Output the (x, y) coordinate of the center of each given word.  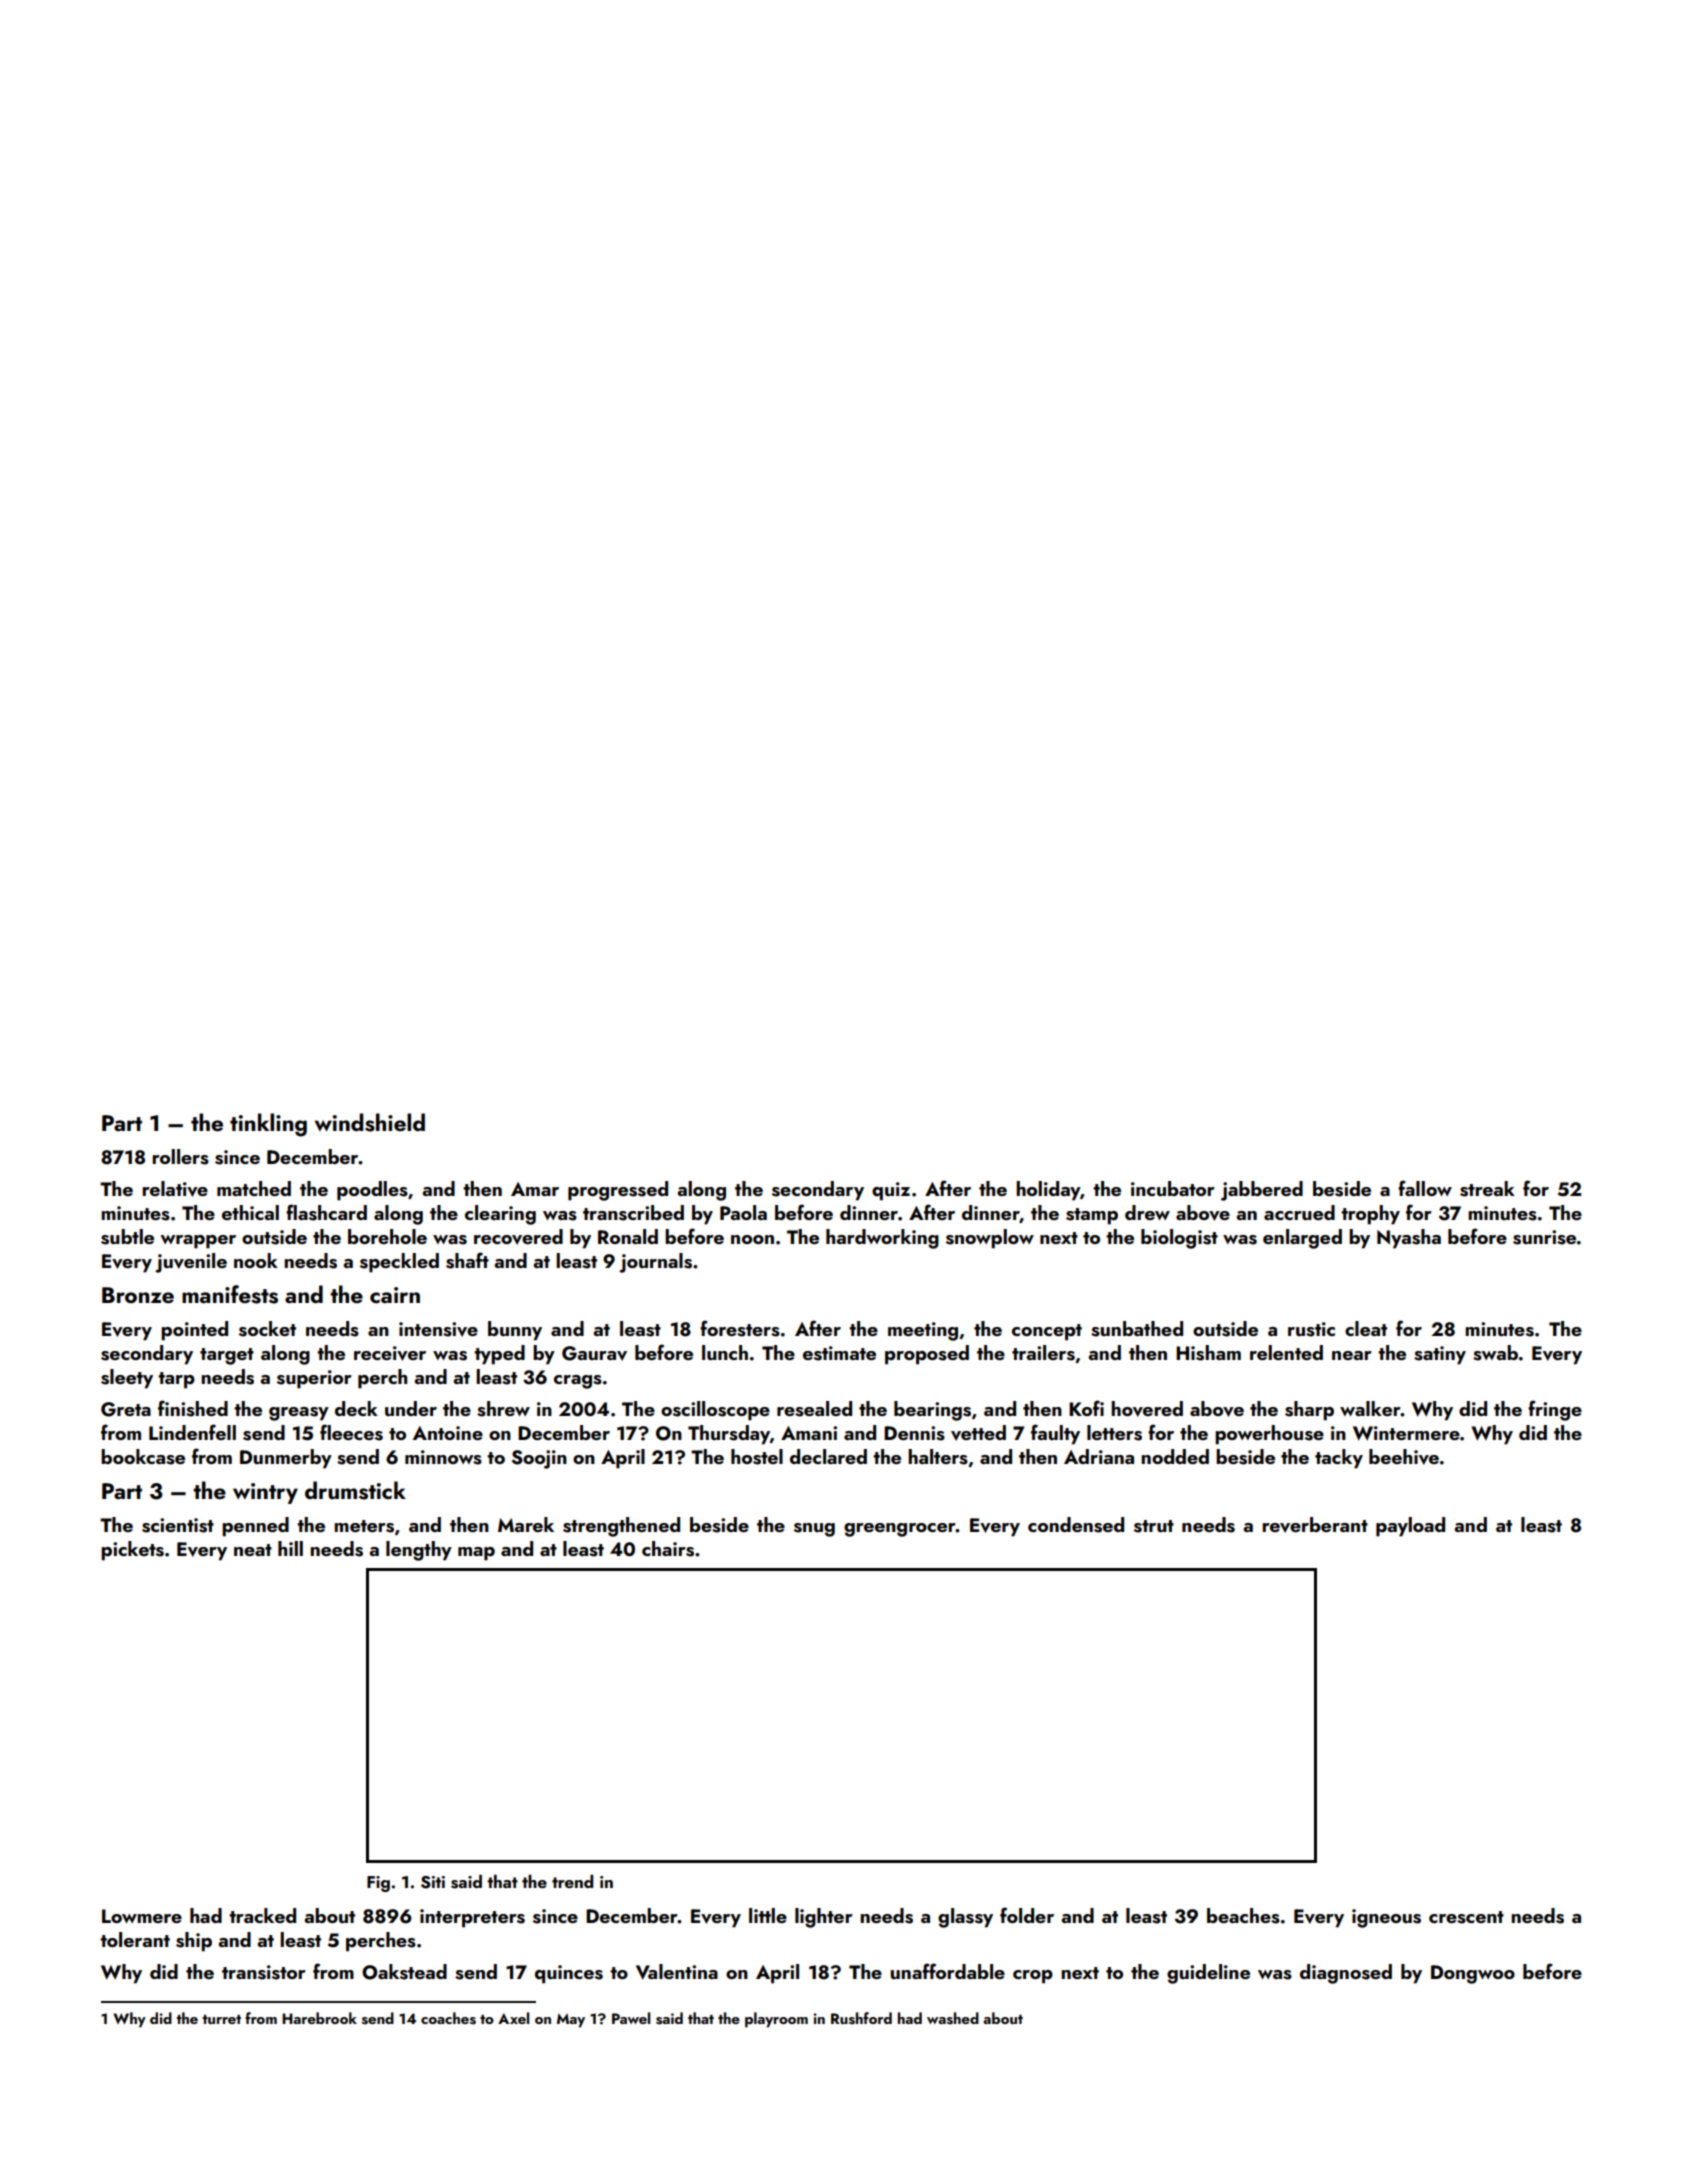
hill (290, 1548)
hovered (1147, 1409)
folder (1027, 1915)
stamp (1092, 1216)
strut (1154, 1526)
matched (254, 1188)
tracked (262, 1915)
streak (1487, 1189)
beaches (1243, 1916)
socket (267, 1329)
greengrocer (900, 1530)
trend (572, 1881)
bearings (932, 1411)
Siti (433, 1882)
